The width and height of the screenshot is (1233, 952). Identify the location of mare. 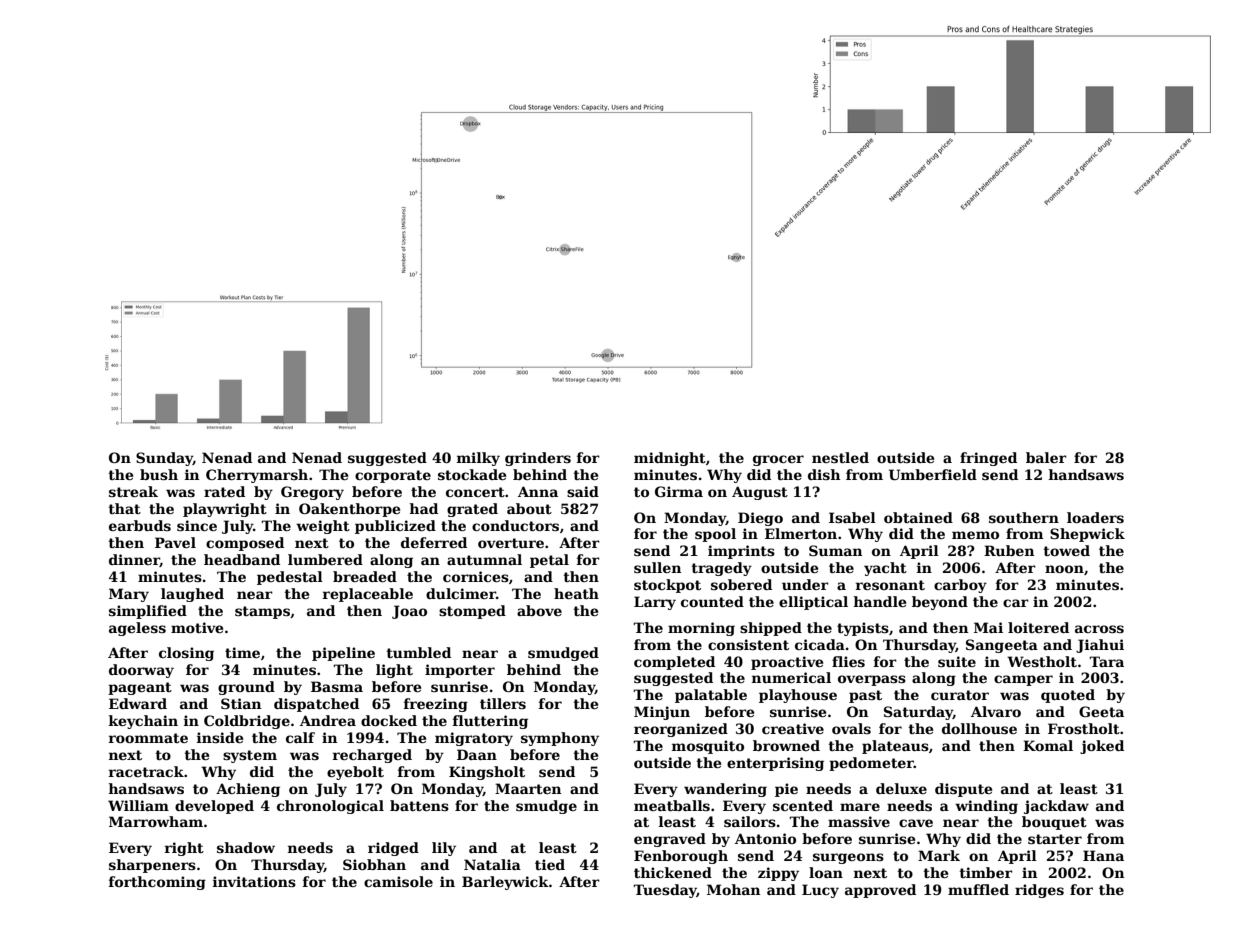
(860, 807).
